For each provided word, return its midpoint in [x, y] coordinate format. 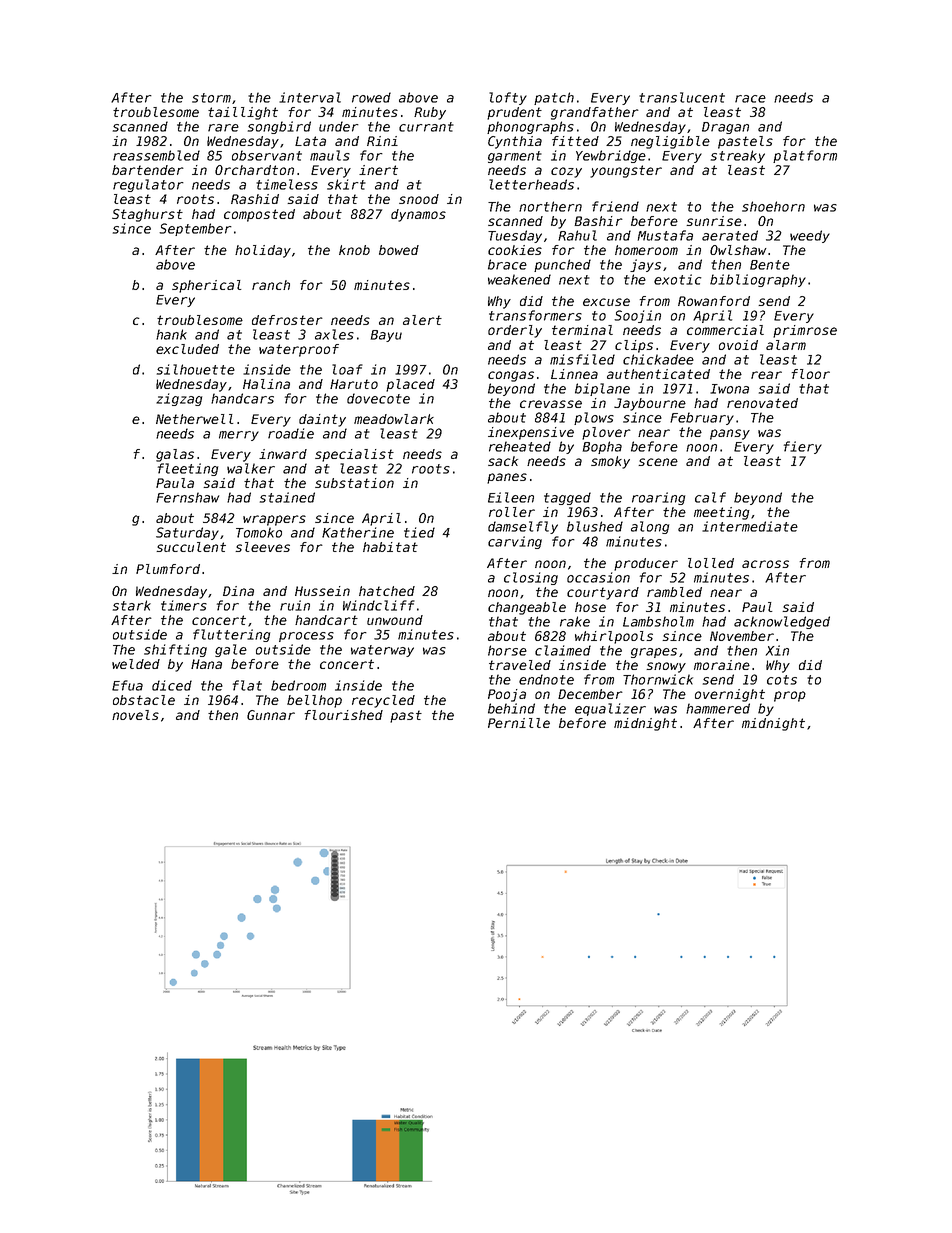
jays [645, 265]
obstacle [144, 700]
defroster [287, 320]
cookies [515, 250]
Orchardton [254, 170]
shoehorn [773, 206]
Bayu [386, 336]
